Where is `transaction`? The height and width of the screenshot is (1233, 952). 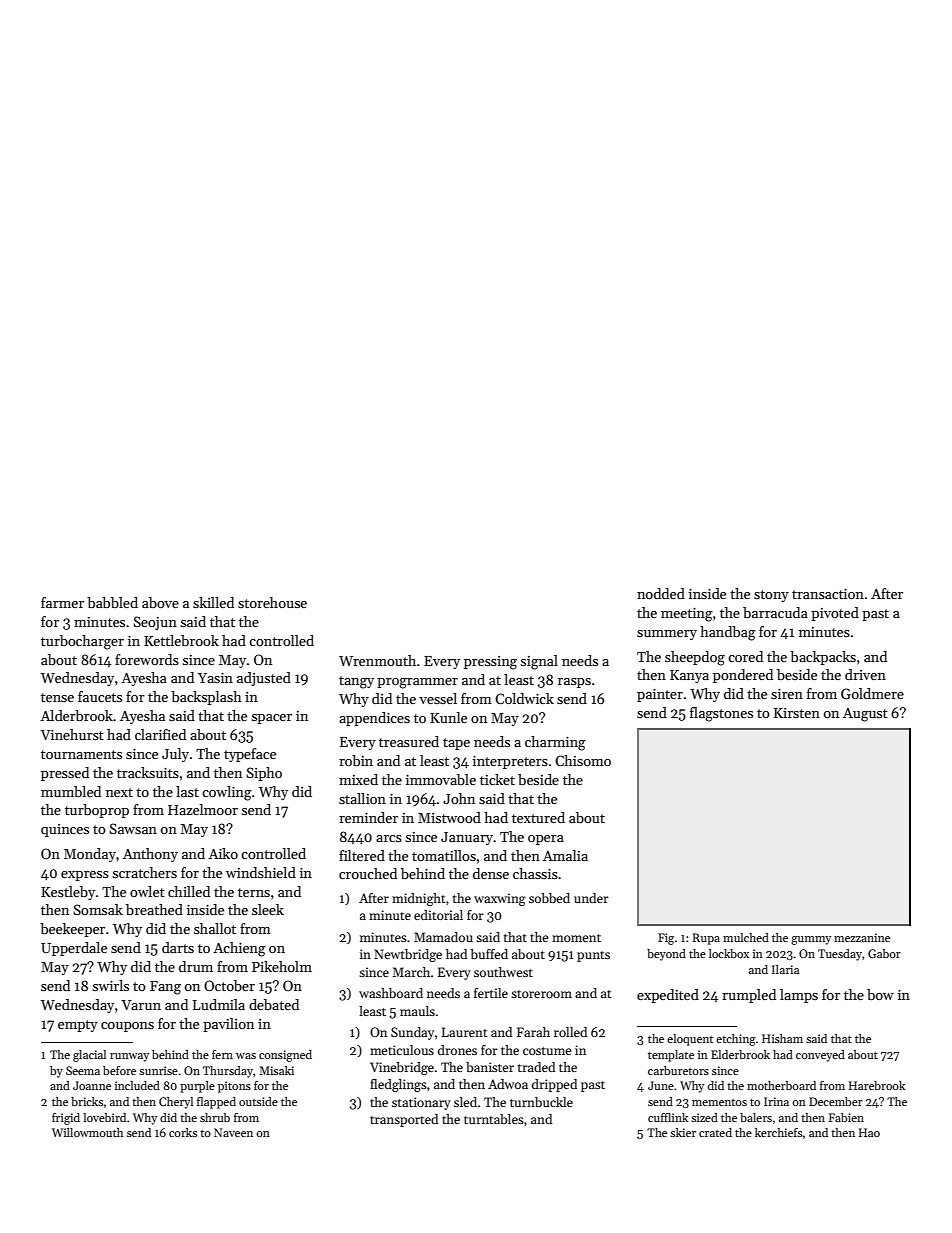 transaction is located at coordinates (828, 594).
